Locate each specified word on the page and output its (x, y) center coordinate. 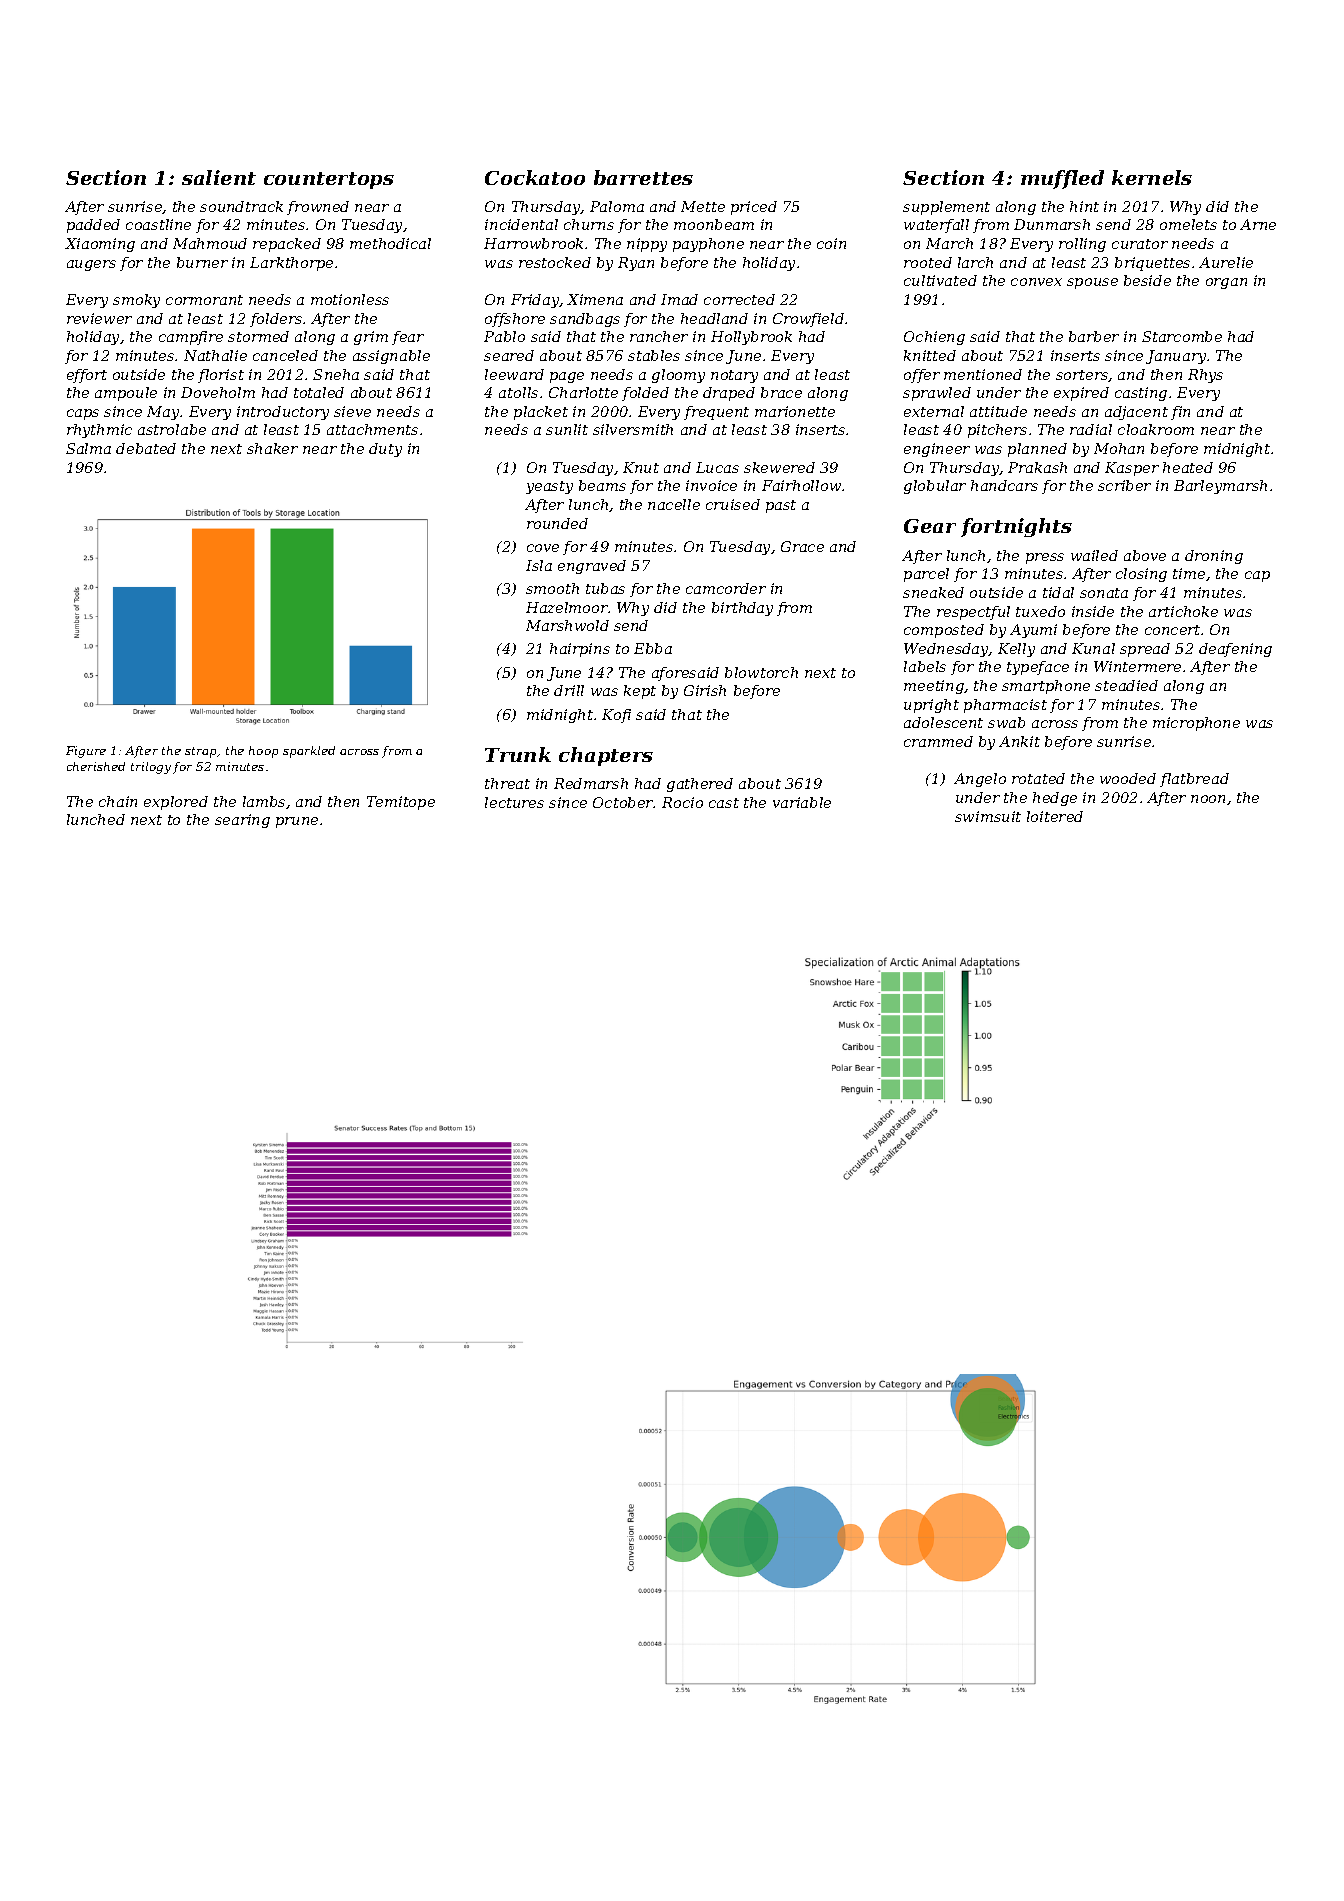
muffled (1062, 179)
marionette (795, 411)
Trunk (518, 754)
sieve (352, 411)
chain (118, 801)
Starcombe (1182, 336)
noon (1208, 799)
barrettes (643, 177)
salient (219, 177)
